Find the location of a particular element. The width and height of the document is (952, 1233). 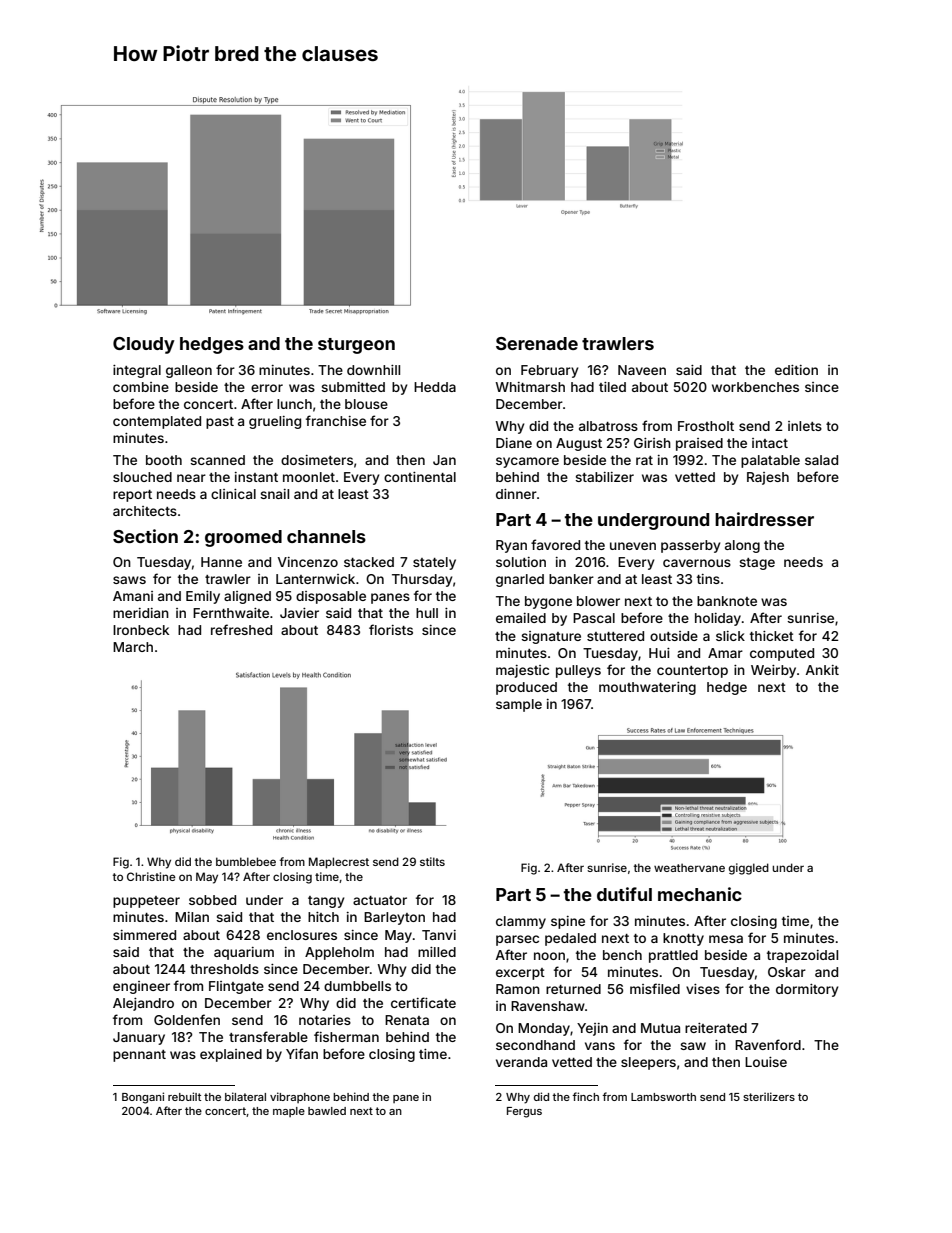

Ironbeck is located at coordinates (141, 630).
